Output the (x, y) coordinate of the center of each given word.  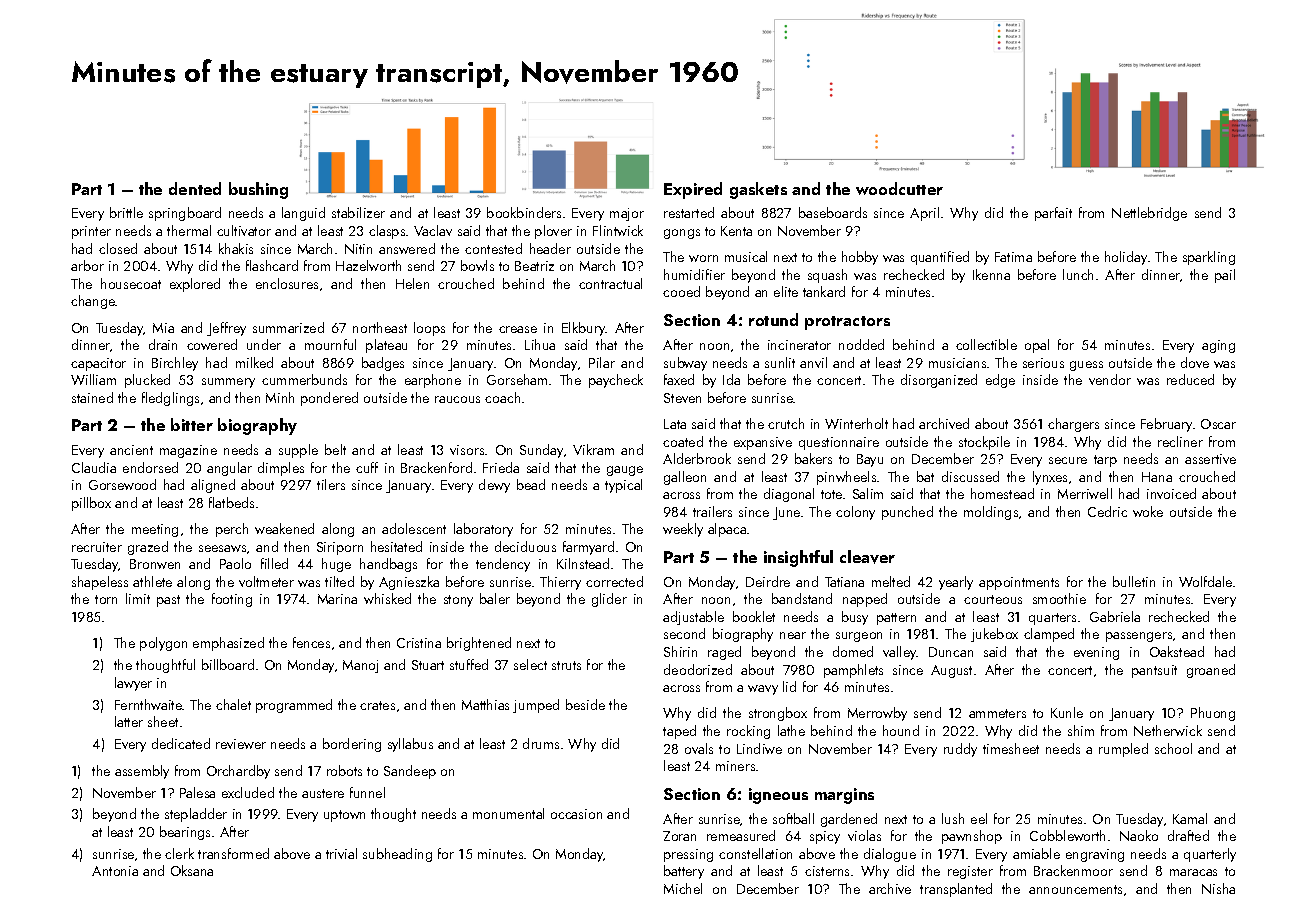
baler (495, 598)
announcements (1075, 889)
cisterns (827, 871)
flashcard (272, 265)
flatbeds (231, 502)
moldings (991, 513)
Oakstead (1177, 651)
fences (311, 642)
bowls (477, 265)
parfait (1053, 214)
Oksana (192, 870)
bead (531, 484)
